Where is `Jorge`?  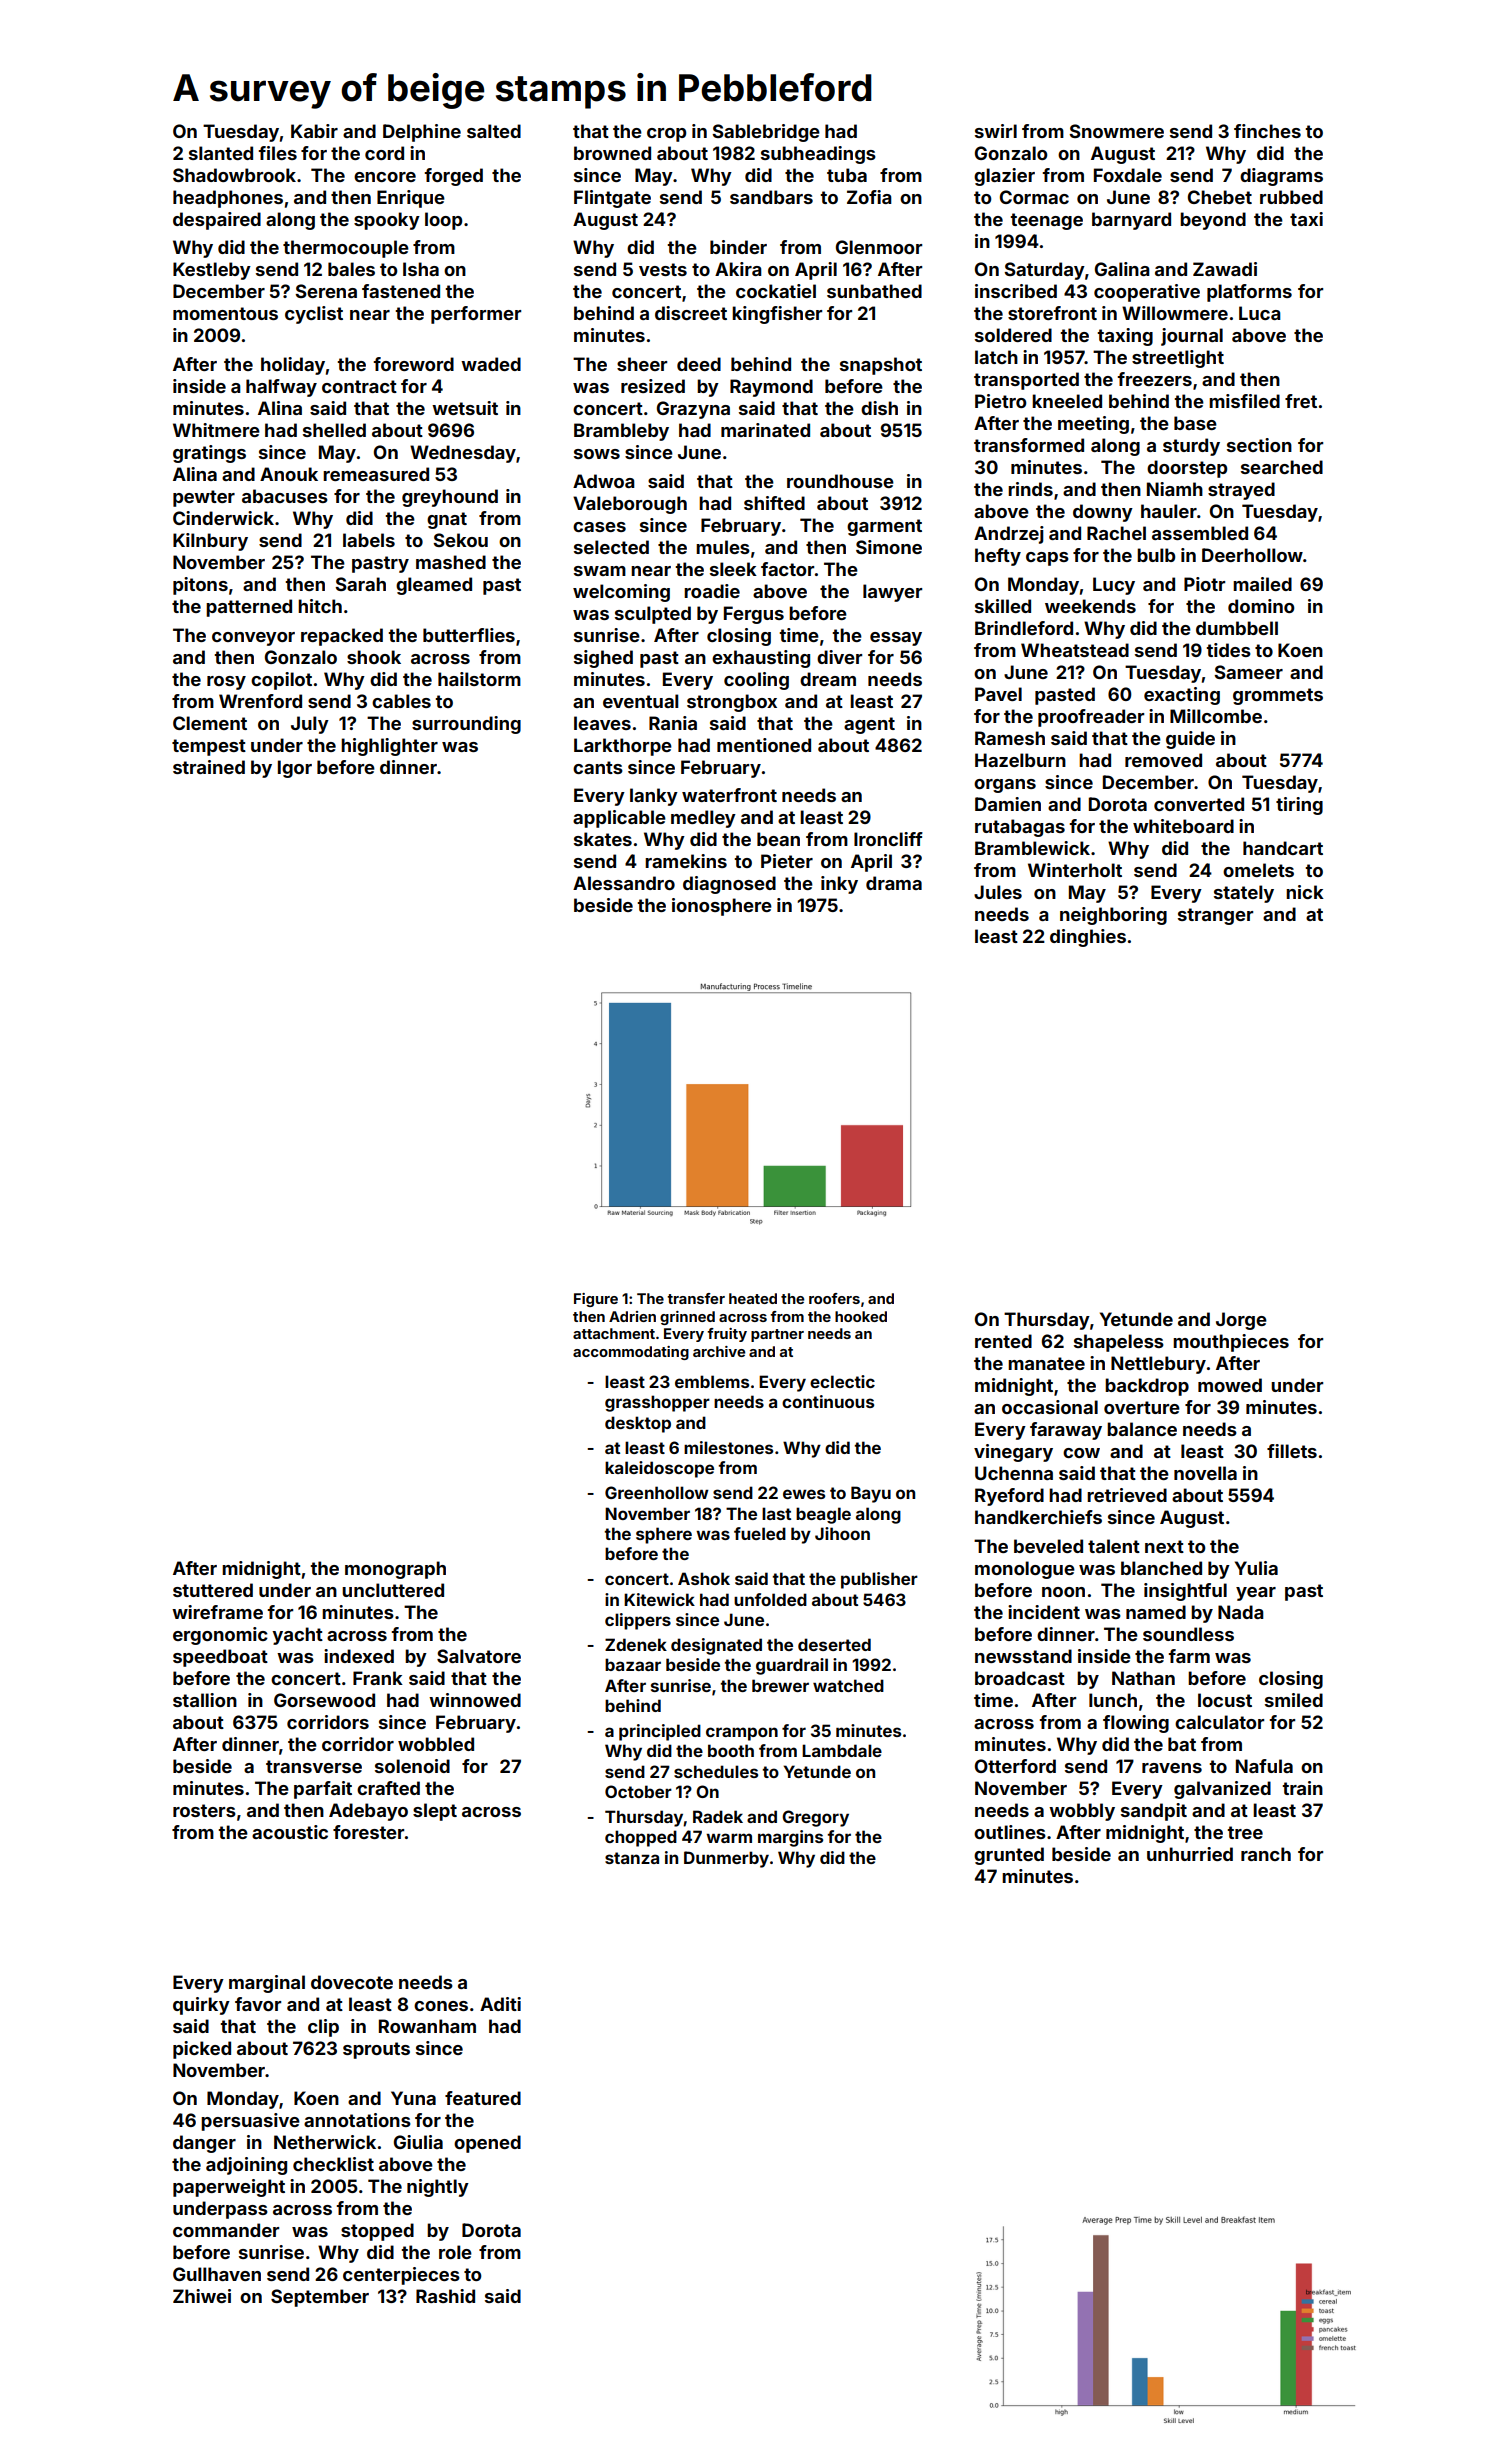
Jorge is located at coordinates (1241, 1321).
